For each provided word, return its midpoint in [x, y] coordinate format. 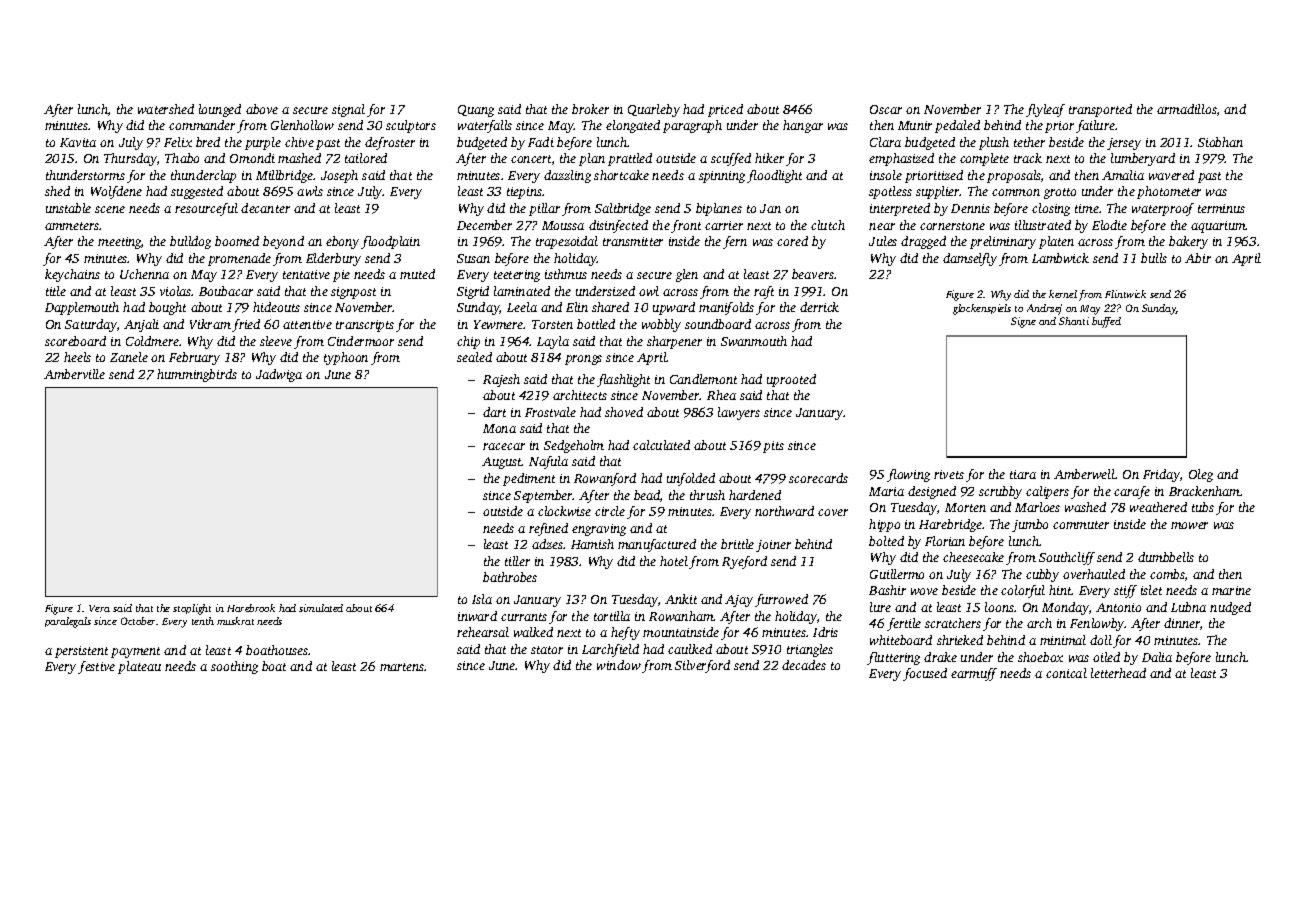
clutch [828, 225]
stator [547, 650]
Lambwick [1060, 258]
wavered [1171, 175]
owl [649, 291]
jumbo [1030, 525]
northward [784, 511]
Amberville [74, 374]
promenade [239, 259]
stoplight [192, 609]
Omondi [252, 158]
